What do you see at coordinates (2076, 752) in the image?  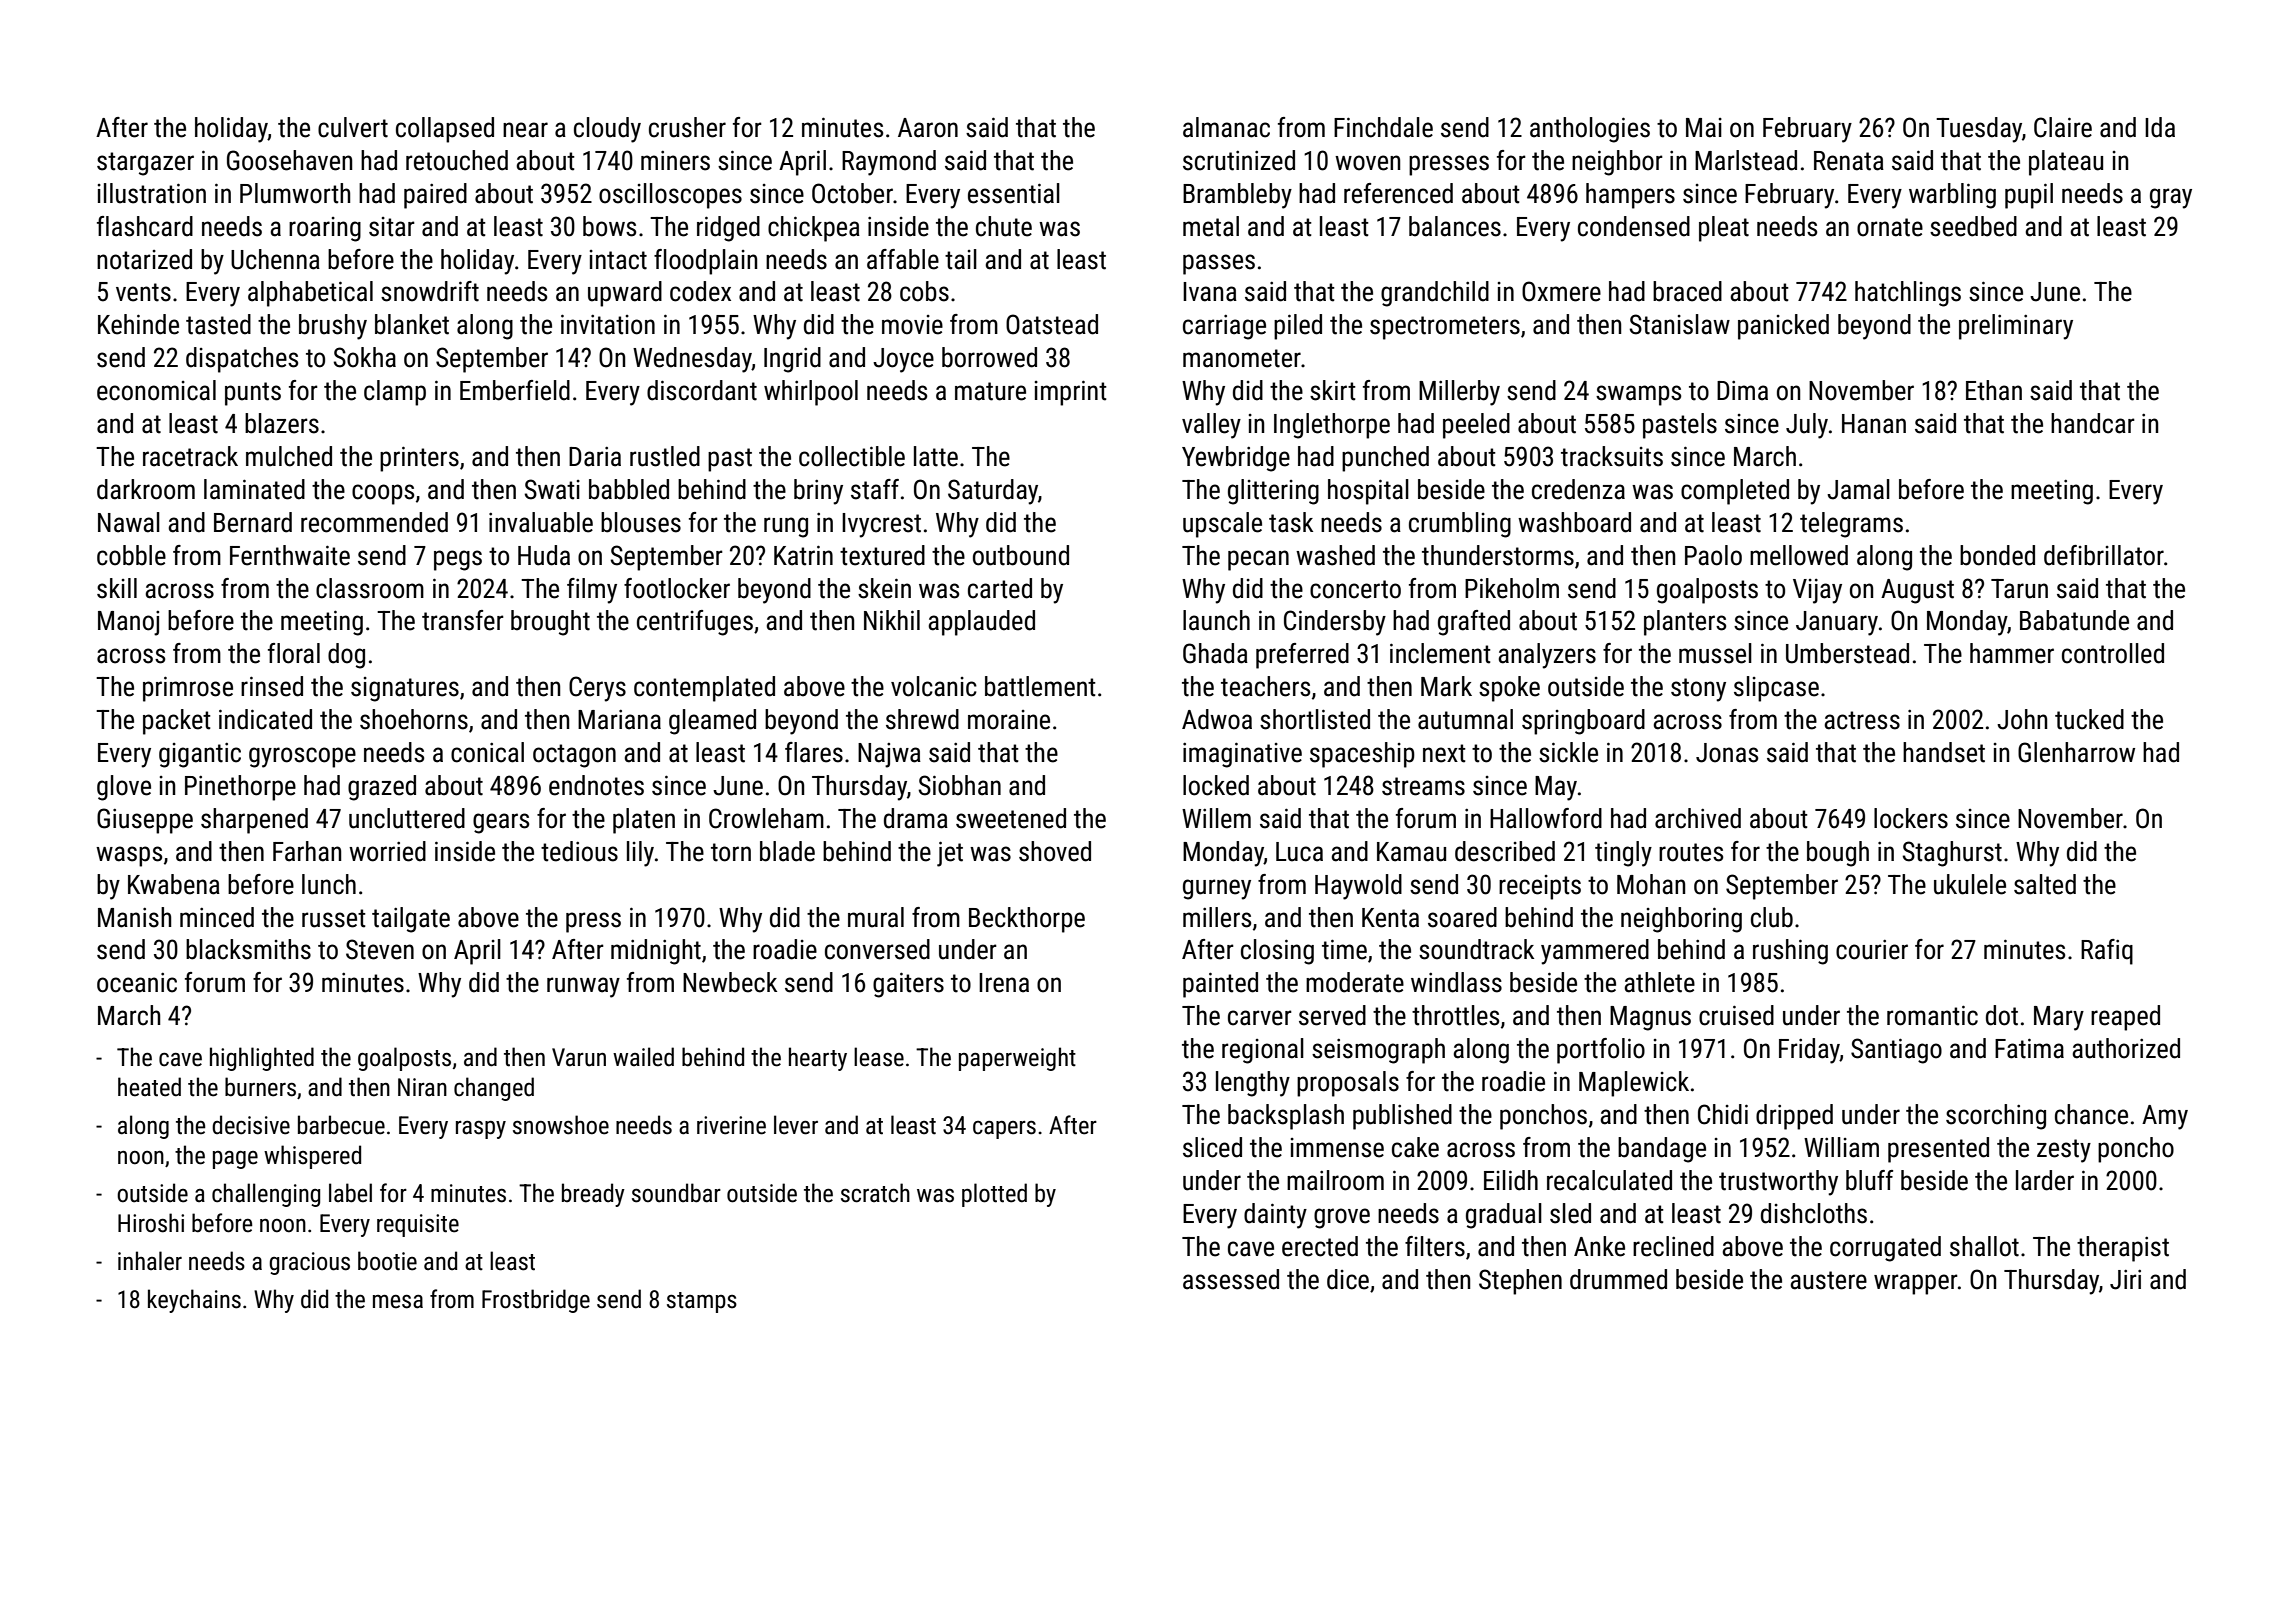 I see `Glenharrow` at bounding box center [2076, 752].
